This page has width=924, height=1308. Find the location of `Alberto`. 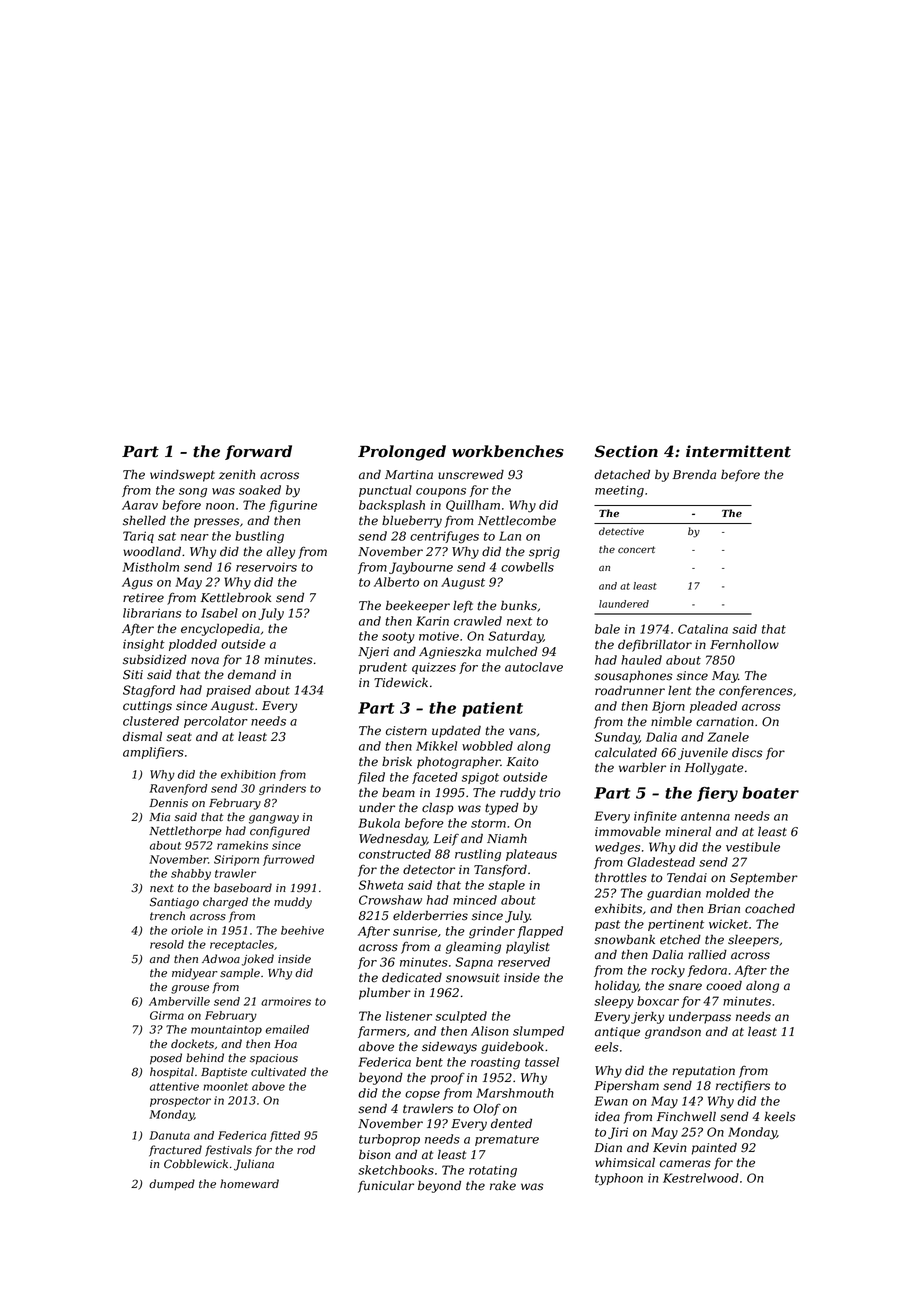

Alberto is located at coordinates (396, 582).
